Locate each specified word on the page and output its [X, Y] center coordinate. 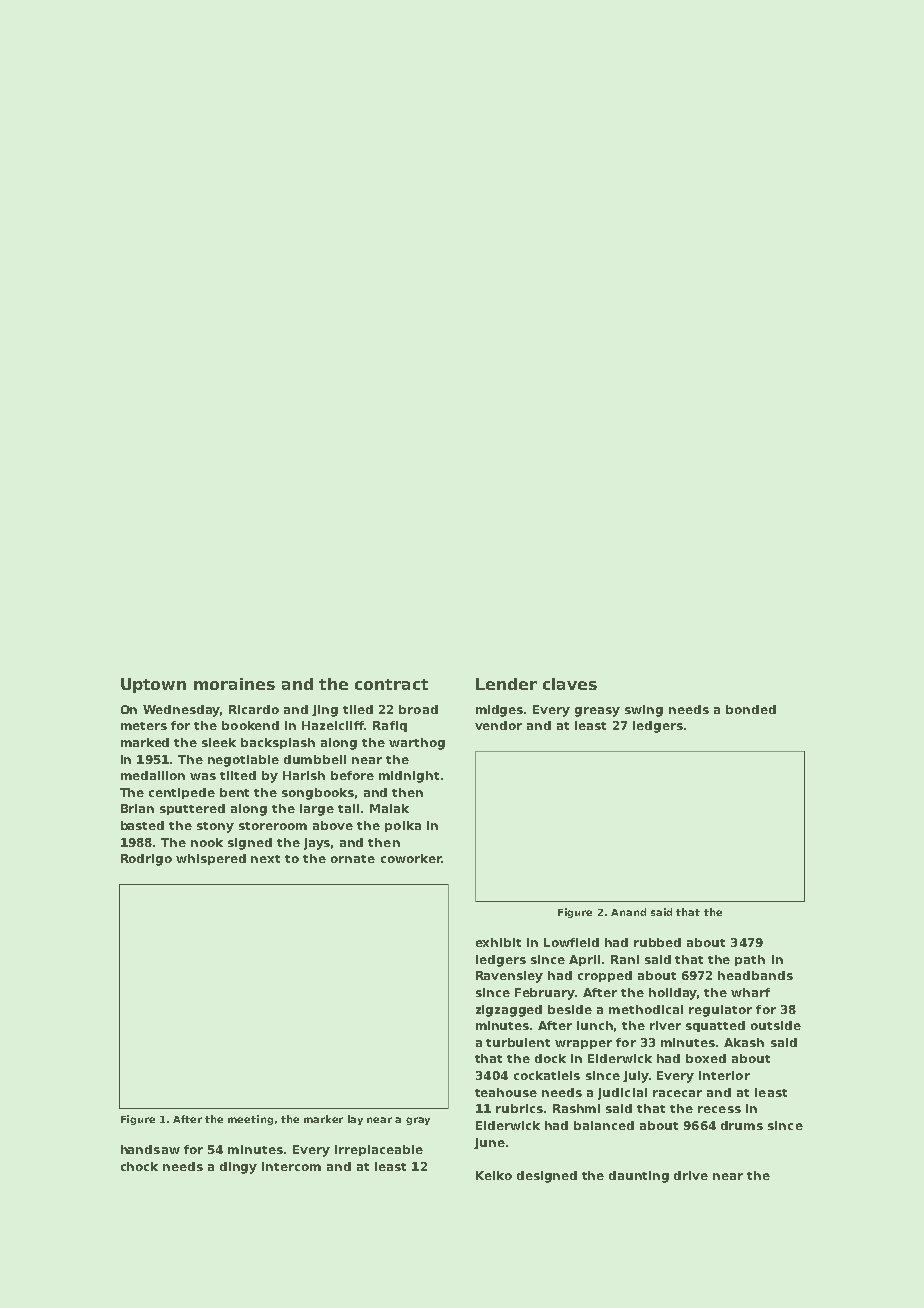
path [750, 960]
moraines [234, 684]
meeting [250, 1120]
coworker [411, 858]
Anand [628, 912]
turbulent [518, 1042]
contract [391, 684]
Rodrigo [146, 860]
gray [418, 1121]
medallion [153, 775]
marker [323, 1119]
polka [403, 826]
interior [724, 1075]
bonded [751, 709]
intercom [291, 1166]
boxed [706, 1058]
